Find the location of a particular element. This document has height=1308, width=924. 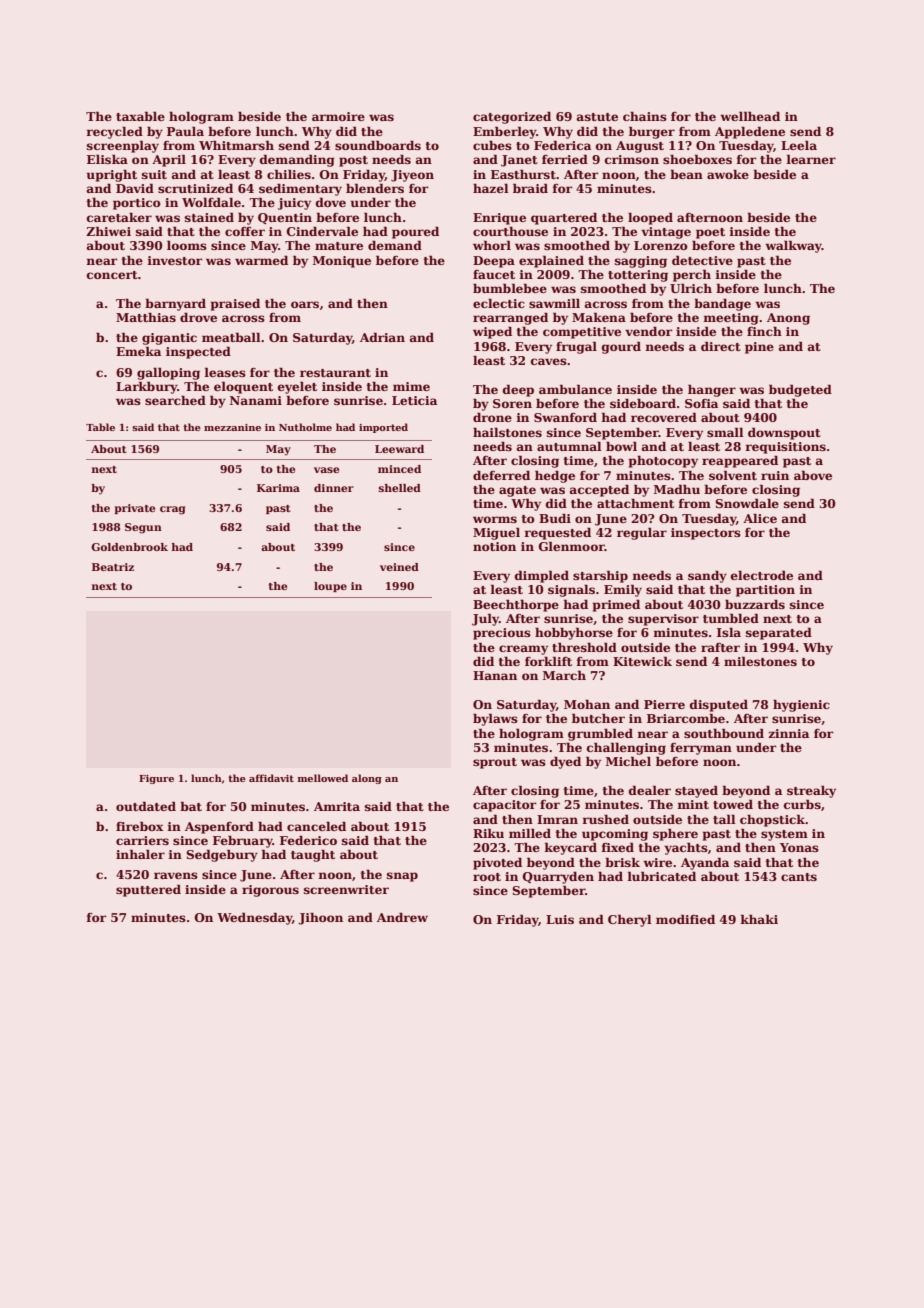

February is located at coordinates (243, 841).
